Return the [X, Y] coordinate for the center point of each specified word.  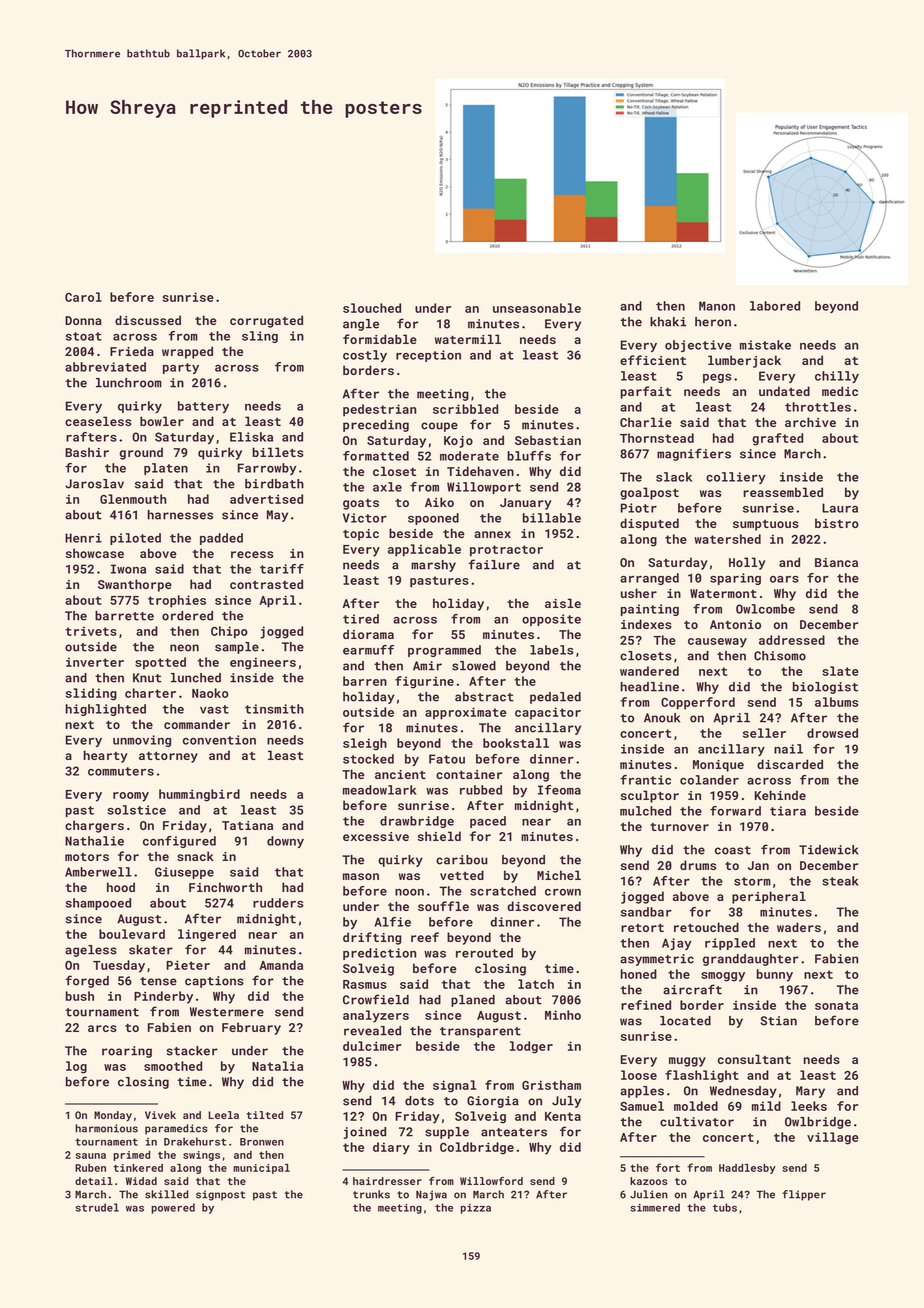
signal [454, 1086]
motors [87, 857]
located [685, 1021]
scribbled [465, 409]
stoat [84, 336]
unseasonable [537, 308]
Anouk [662, 718]
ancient [400, 774]
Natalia [277, 1066]
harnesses [180, 515]
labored [775, 306]
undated [784, 391]
